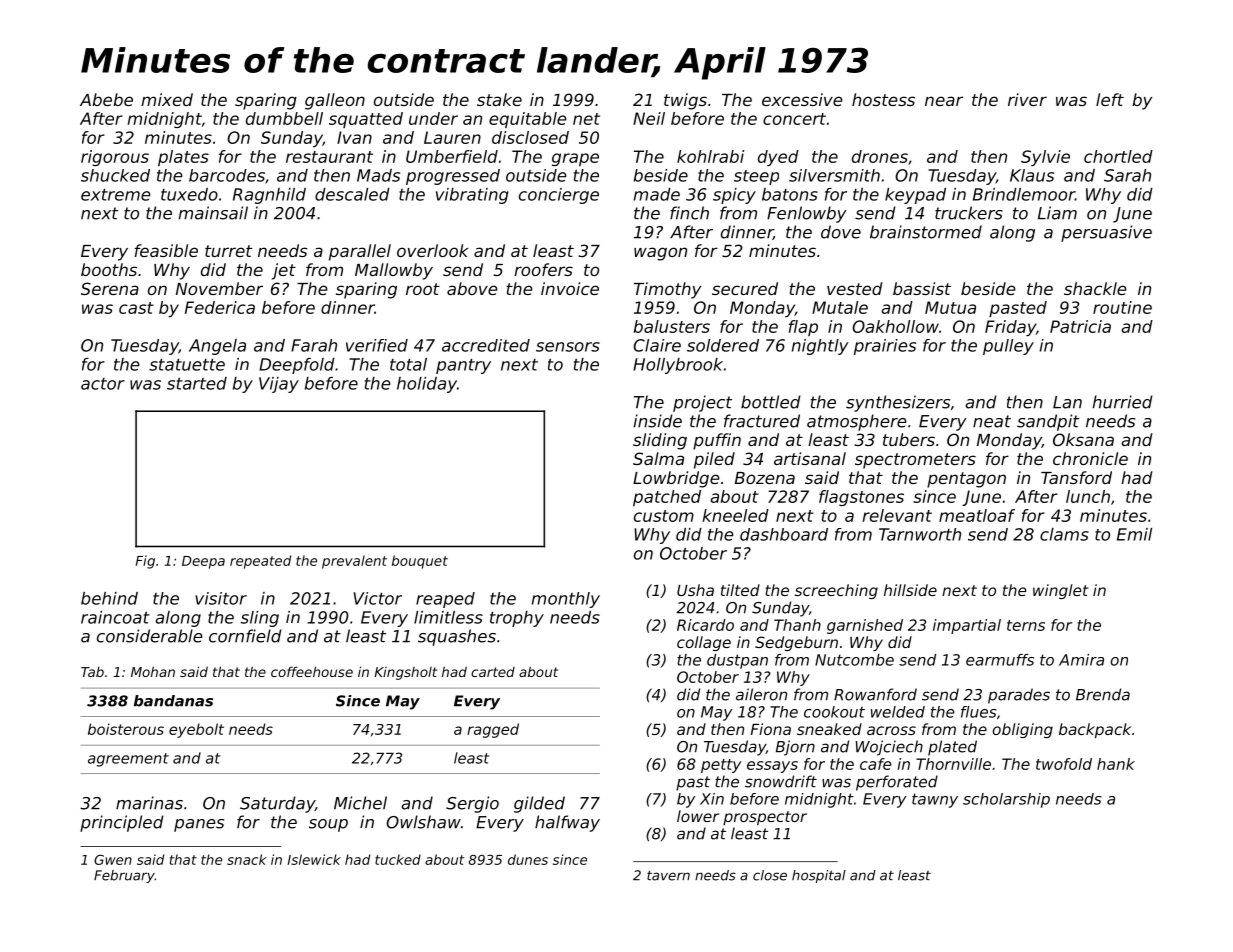  I want to click on stake, so click(499, 99).
